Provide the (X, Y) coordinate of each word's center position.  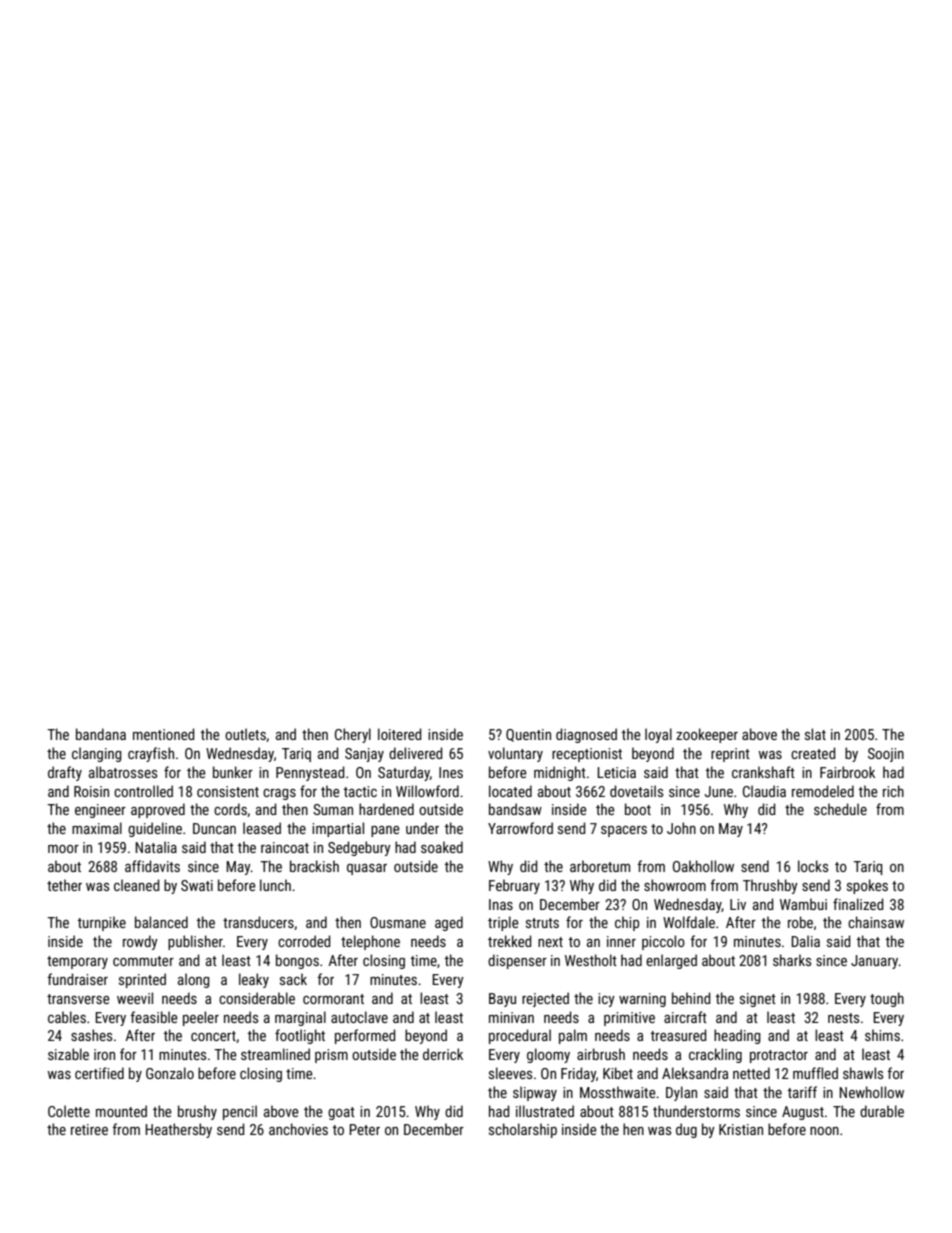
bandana (101, 734)
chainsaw (876, 922)
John (681, 828)
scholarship (523, 1130)
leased (262, 828)
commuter (143, 961)
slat (815, 734)
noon (824, 1131)
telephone (370, 942)
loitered (400, 734)
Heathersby (178, 1130)
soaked (442, 847)
